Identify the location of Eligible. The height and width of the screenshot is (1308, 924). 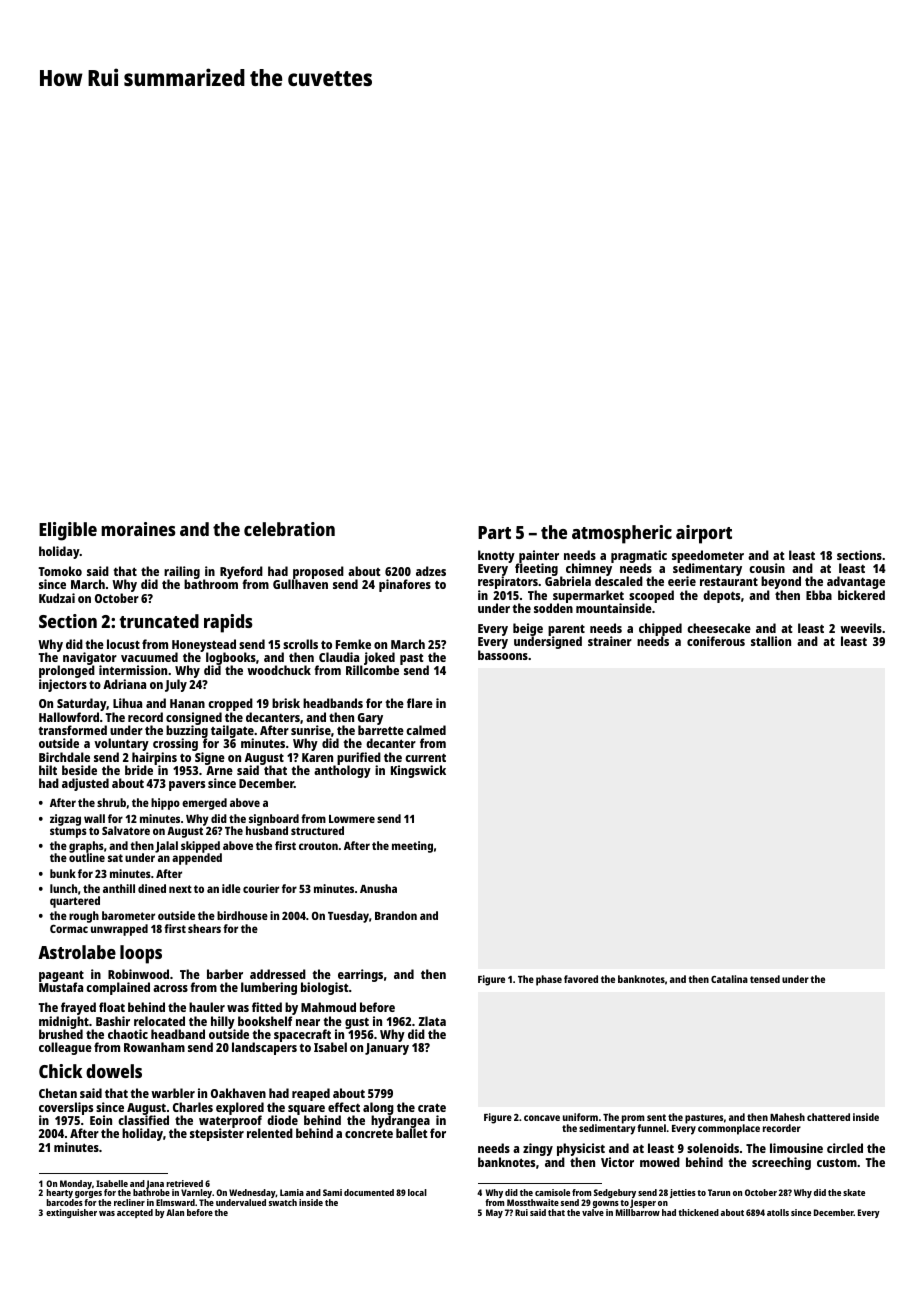
(68, 531).
